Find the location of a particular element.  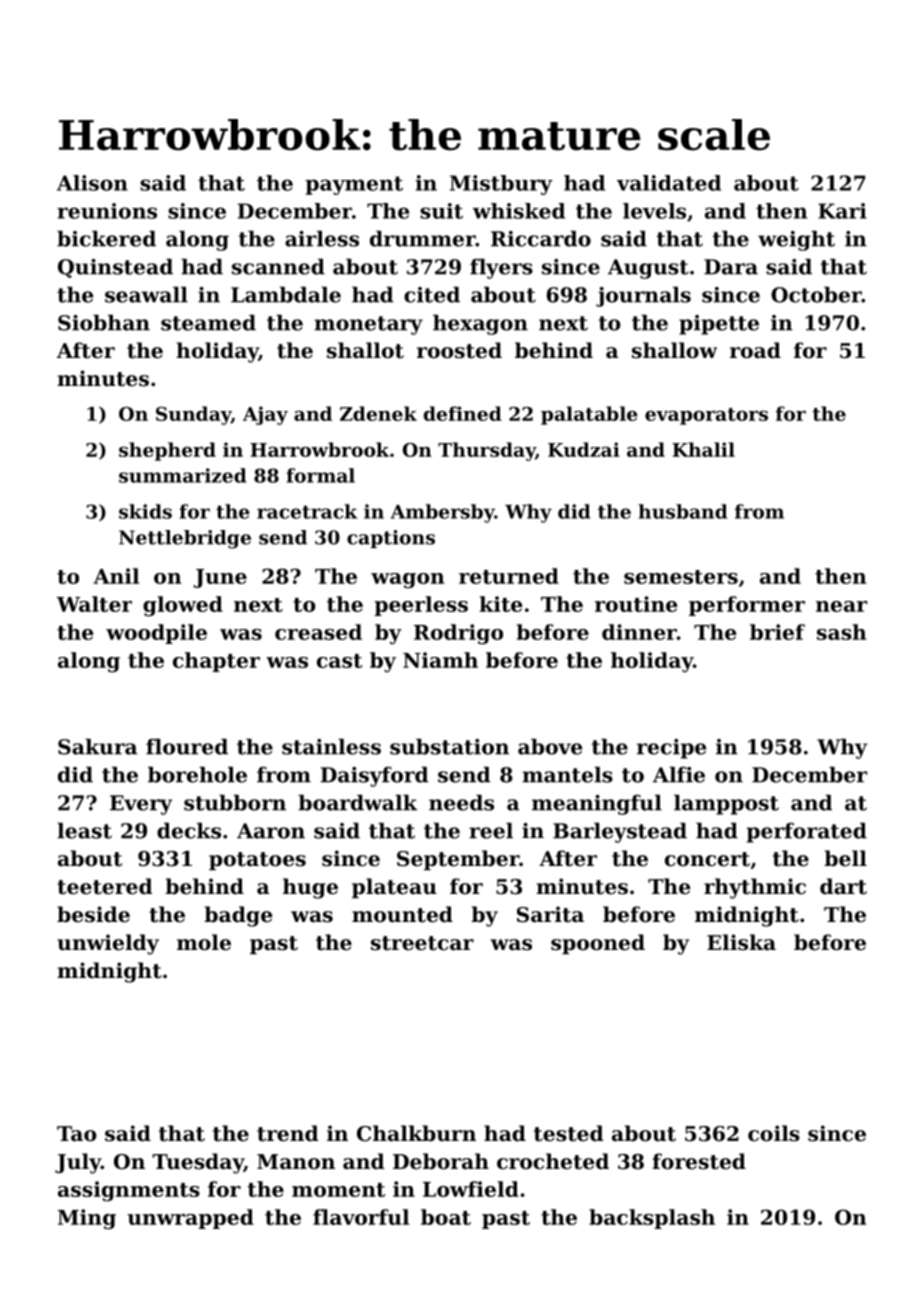

Kari is located at coordinates (842, 211).
